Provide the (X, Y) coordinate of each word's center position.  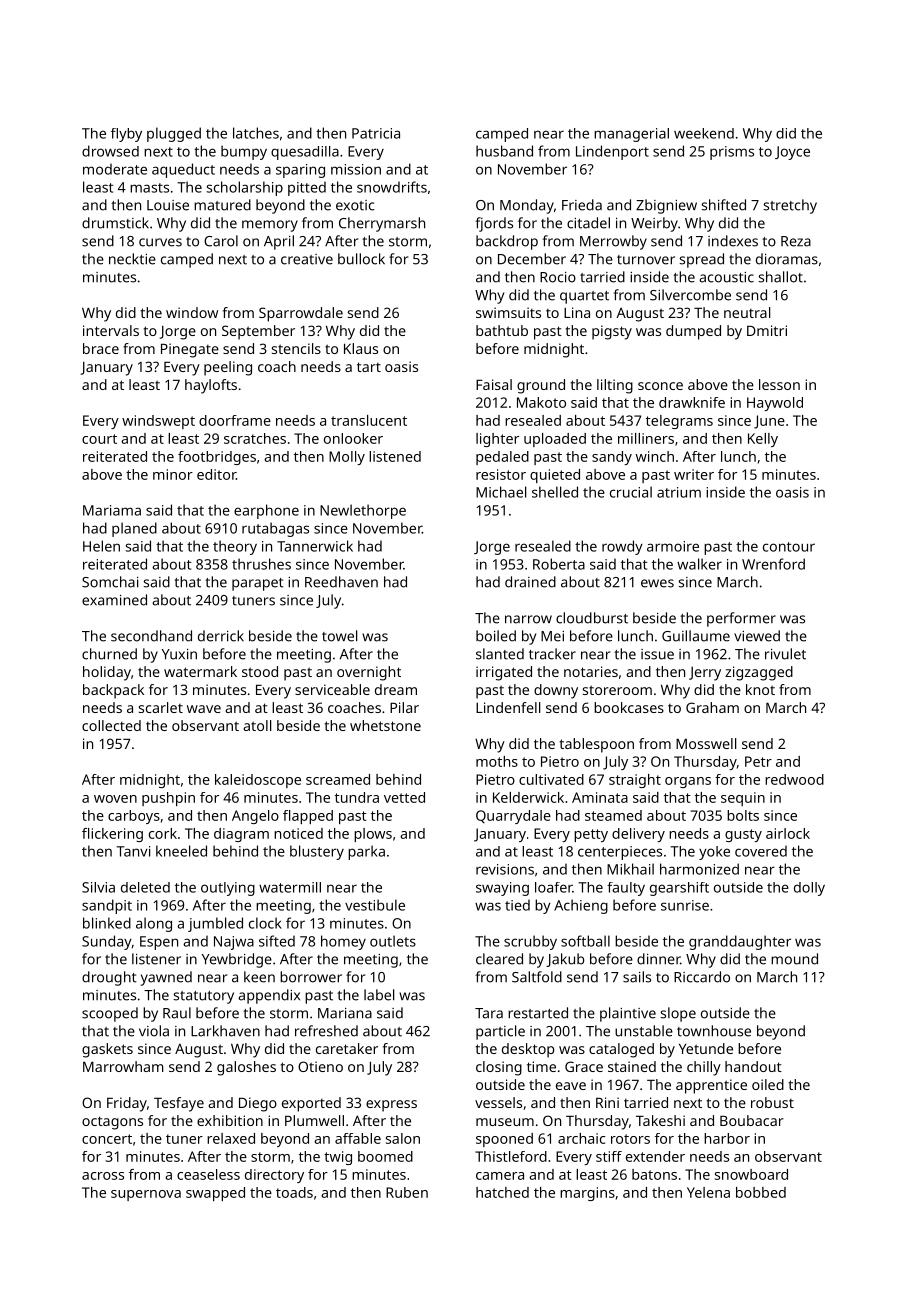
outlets (393, 941)
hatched (502, 1192)
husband (504, 151)
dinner (658, 959)
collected (111, 725)
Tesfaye (179, 1104)
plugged (174, 134)
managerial (631, 135)
